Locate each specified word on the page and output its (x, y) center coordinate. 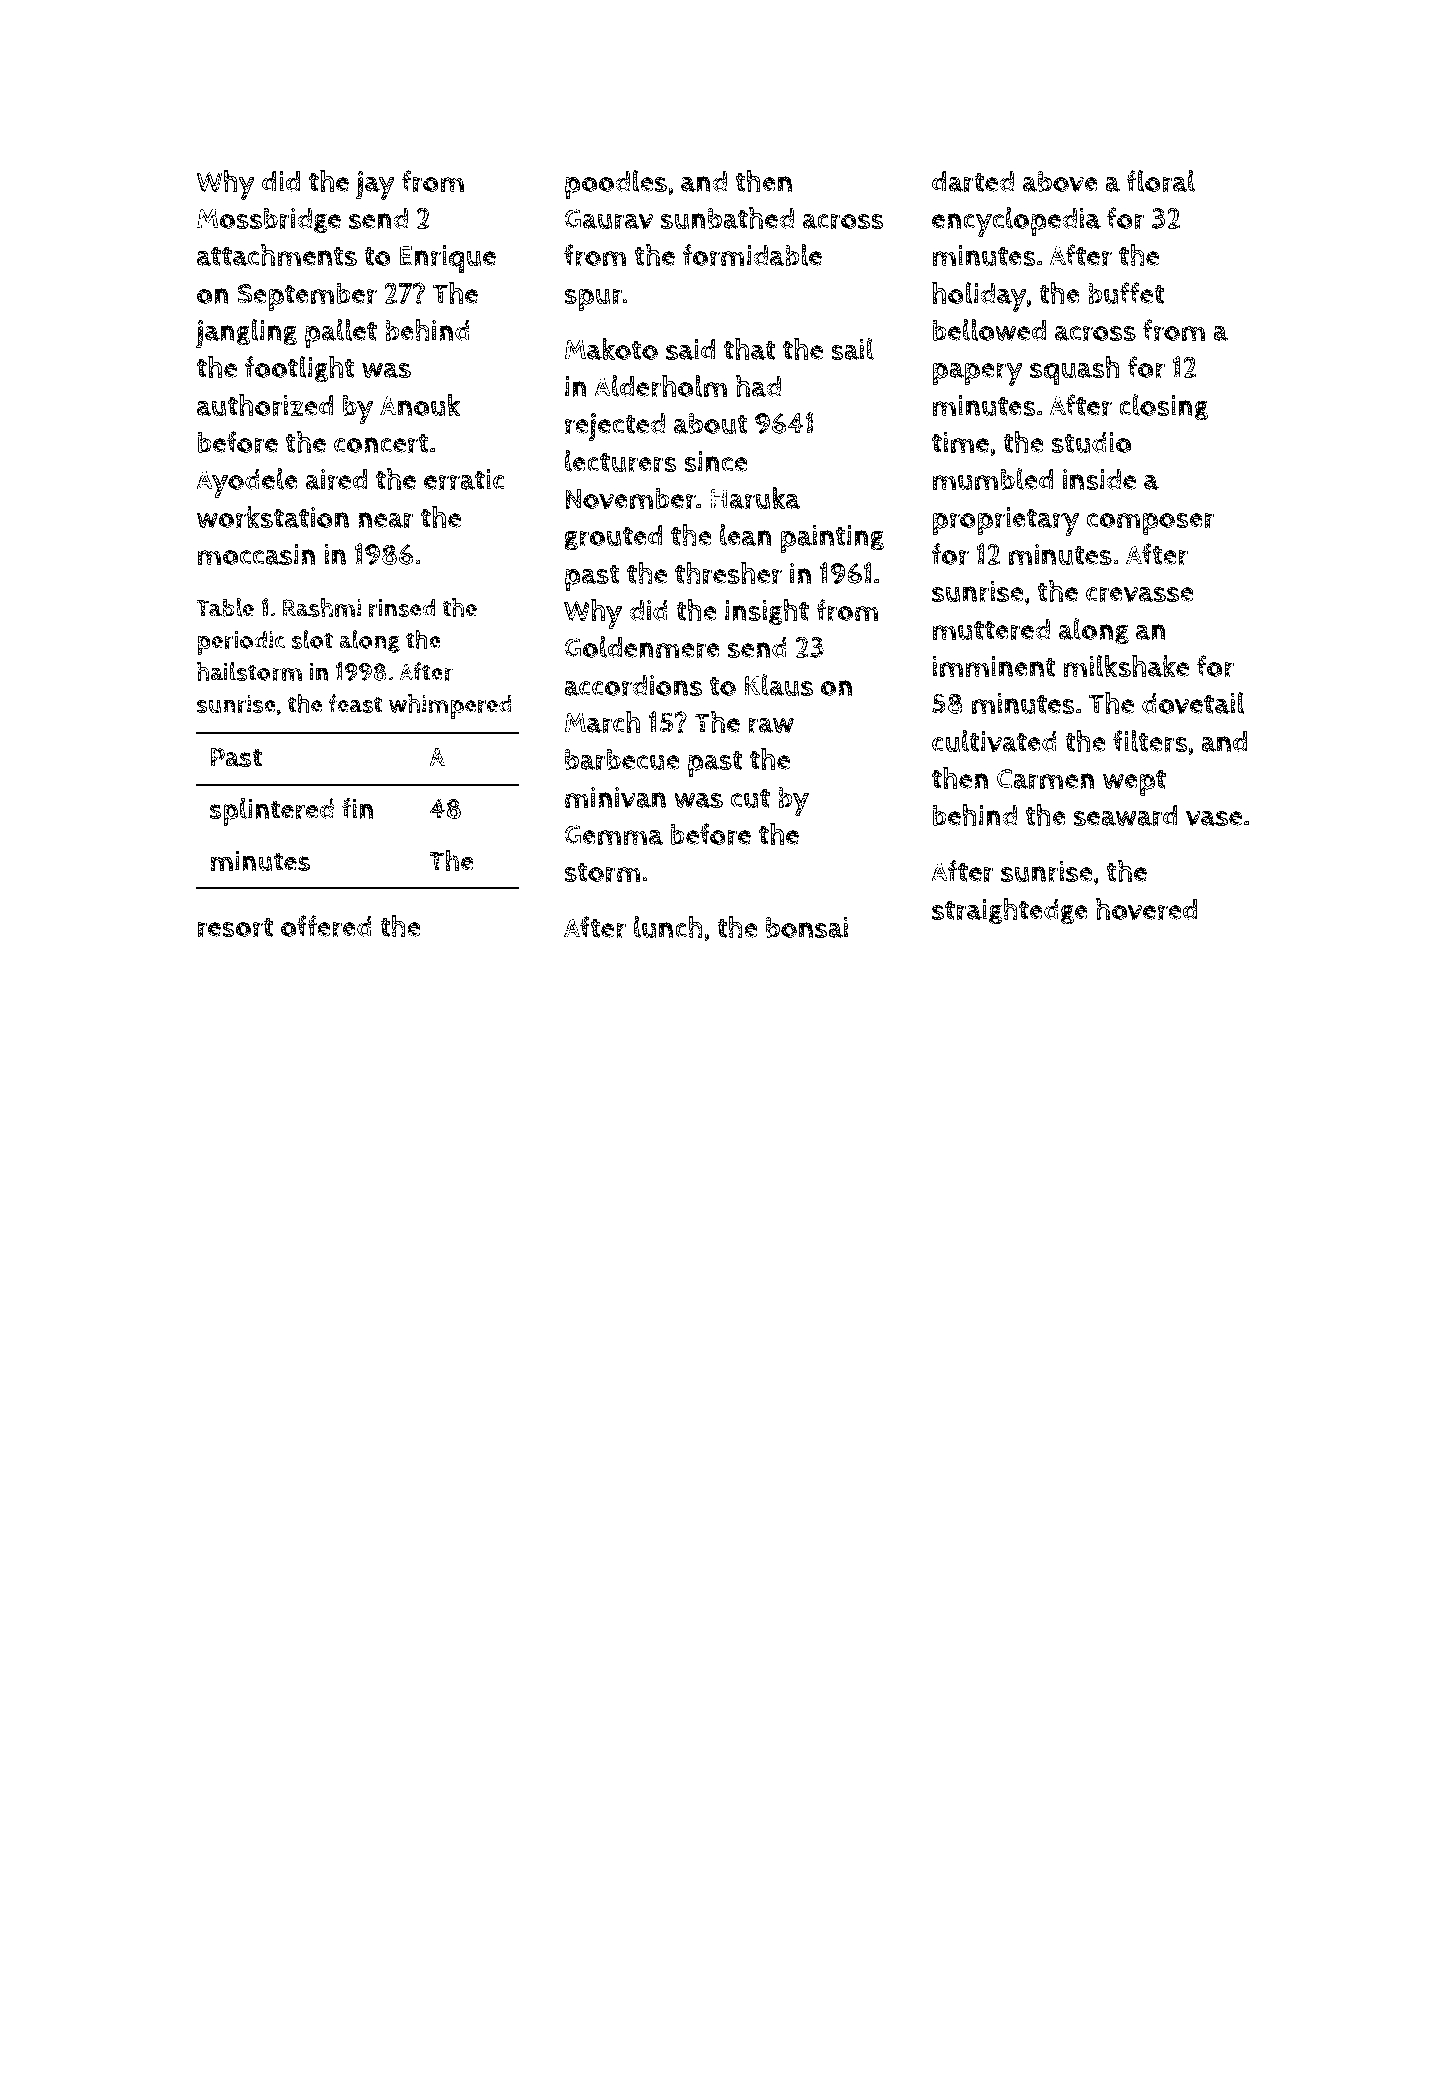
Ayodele (247, 483)
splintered (272, 812)
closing (1163, 407)
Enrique (448, 259)
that (749, 349)
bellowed (989, 330)
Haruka (755, 498)
